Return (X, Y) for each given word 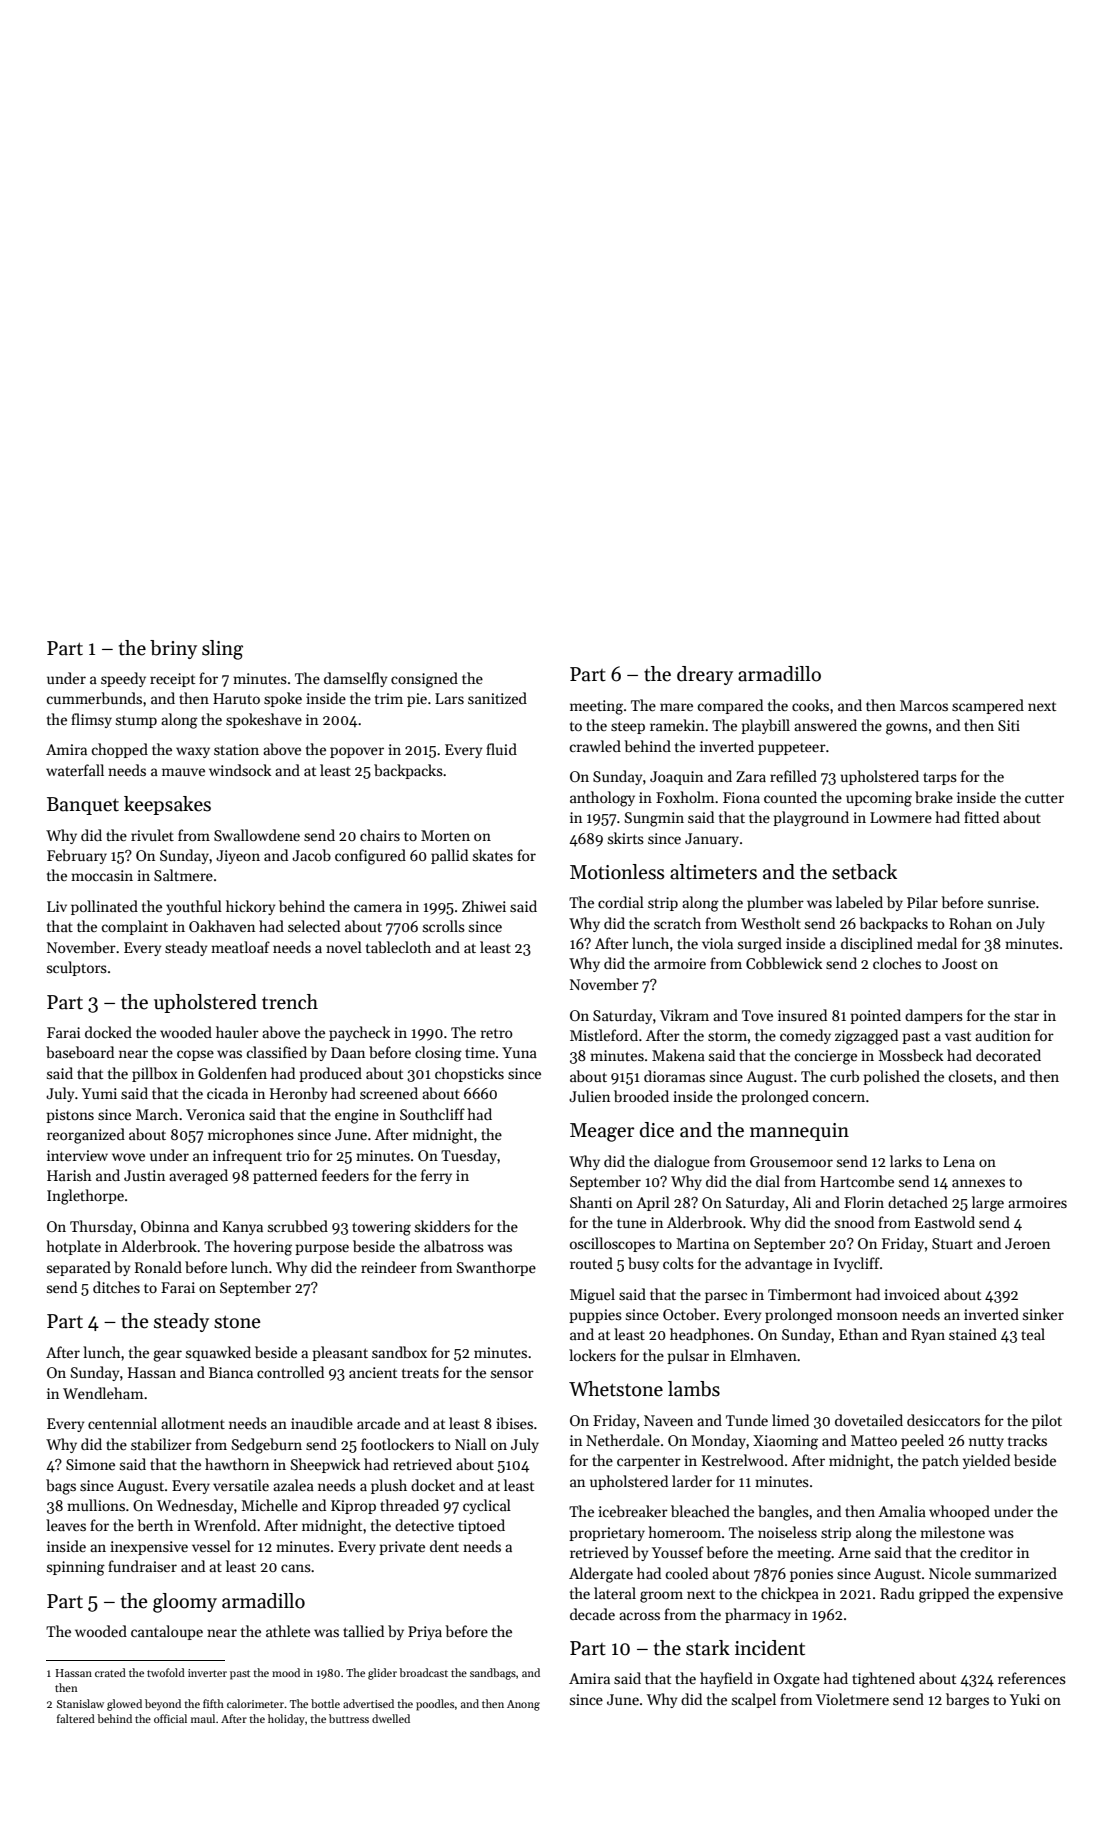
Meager (602, 1132)
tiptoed (481, 1526)
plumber (775, 903)
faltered (76, 1718)
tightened (883, 1680)
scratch (677, 923)
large (988, 1204)
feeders (345, 1175)
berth (155, 1525)
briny (173, 649)
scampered (988, 706)
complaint (134, 927)
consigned (424, 680)
